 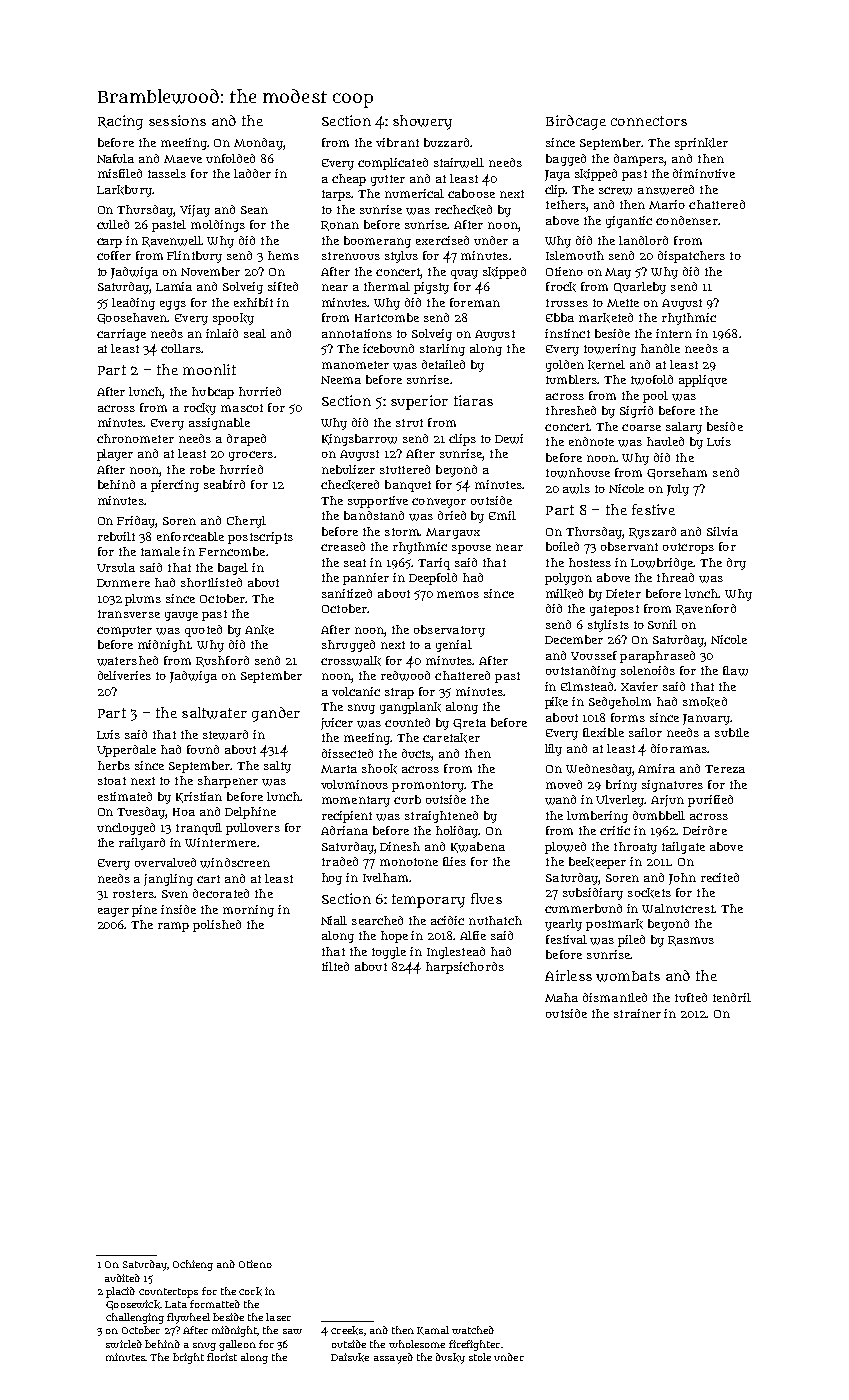 I want to click on dumbbell, so click(x=659, y=815).
